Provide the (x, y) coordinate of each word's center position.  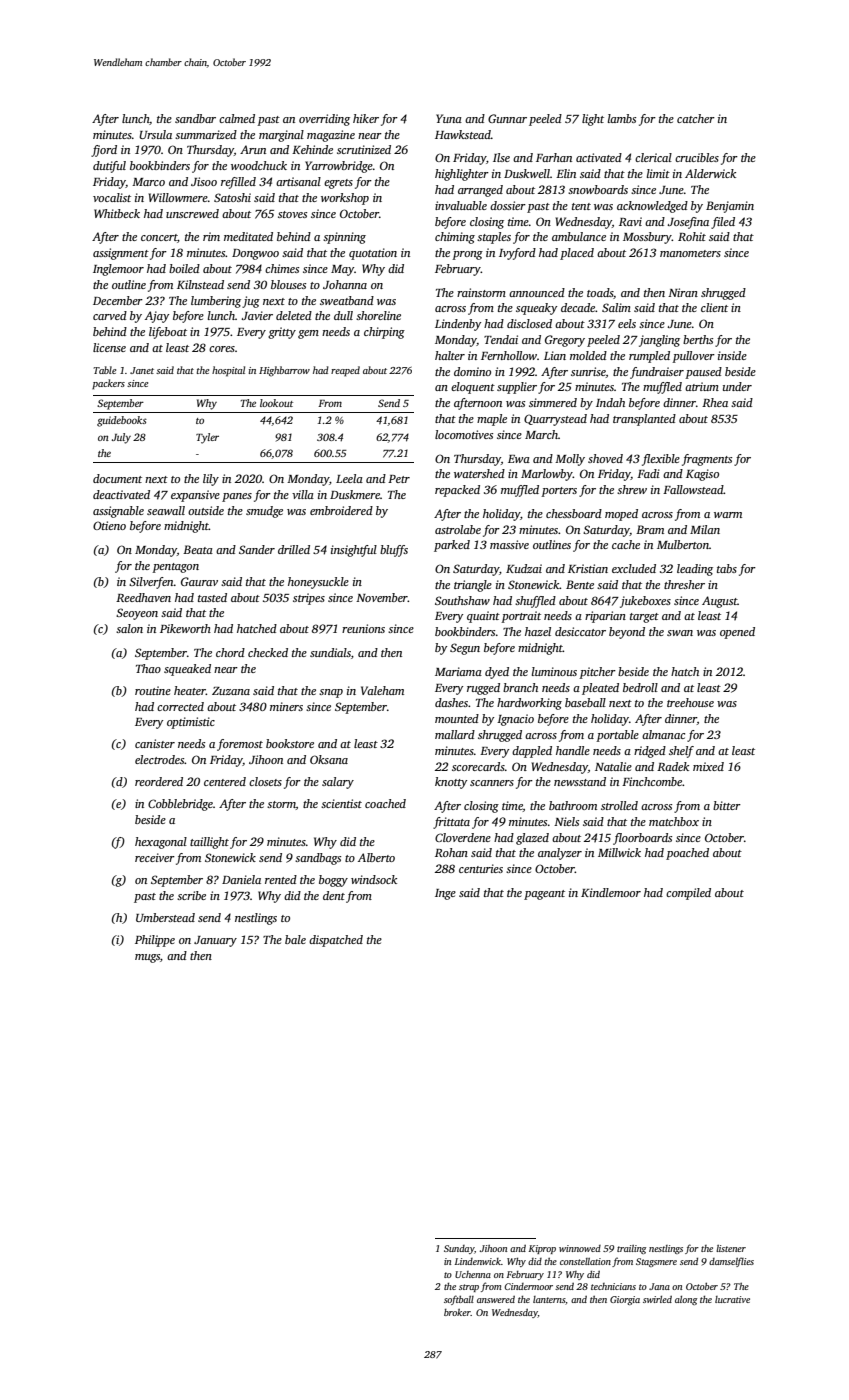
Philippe (155, 941)
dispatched (336, 941)
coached (385, 803)
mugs (147, 958)
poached (687, 854)
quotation (373, 254)
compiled (688, 894)
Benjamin (730, 207)
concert (159, 237)
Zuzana (231, 691)
